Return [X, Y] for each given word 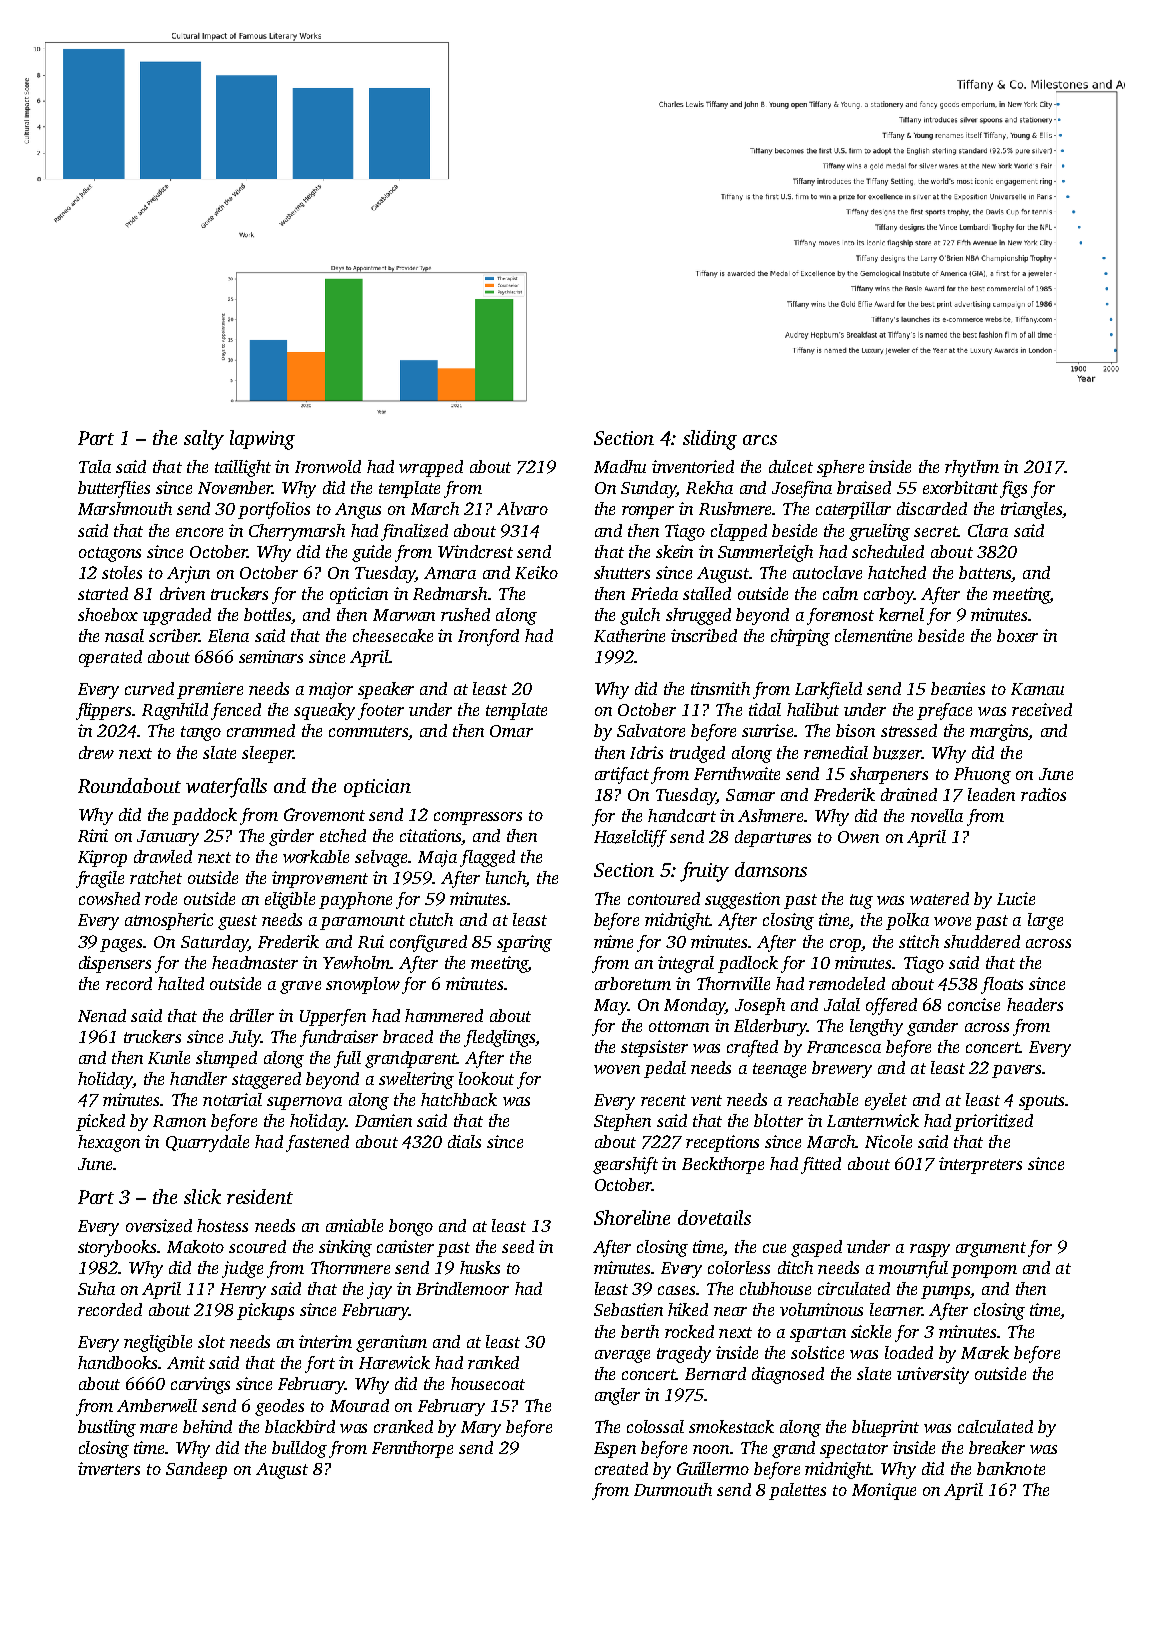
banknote [1011, 1468]
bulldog [299, 1449]
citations [430, 835]
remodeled [847, 983]
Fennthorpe [412, 1449]
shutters [622, 572]
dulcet [791, 466]
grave [300, 987]
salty [204, 440]
